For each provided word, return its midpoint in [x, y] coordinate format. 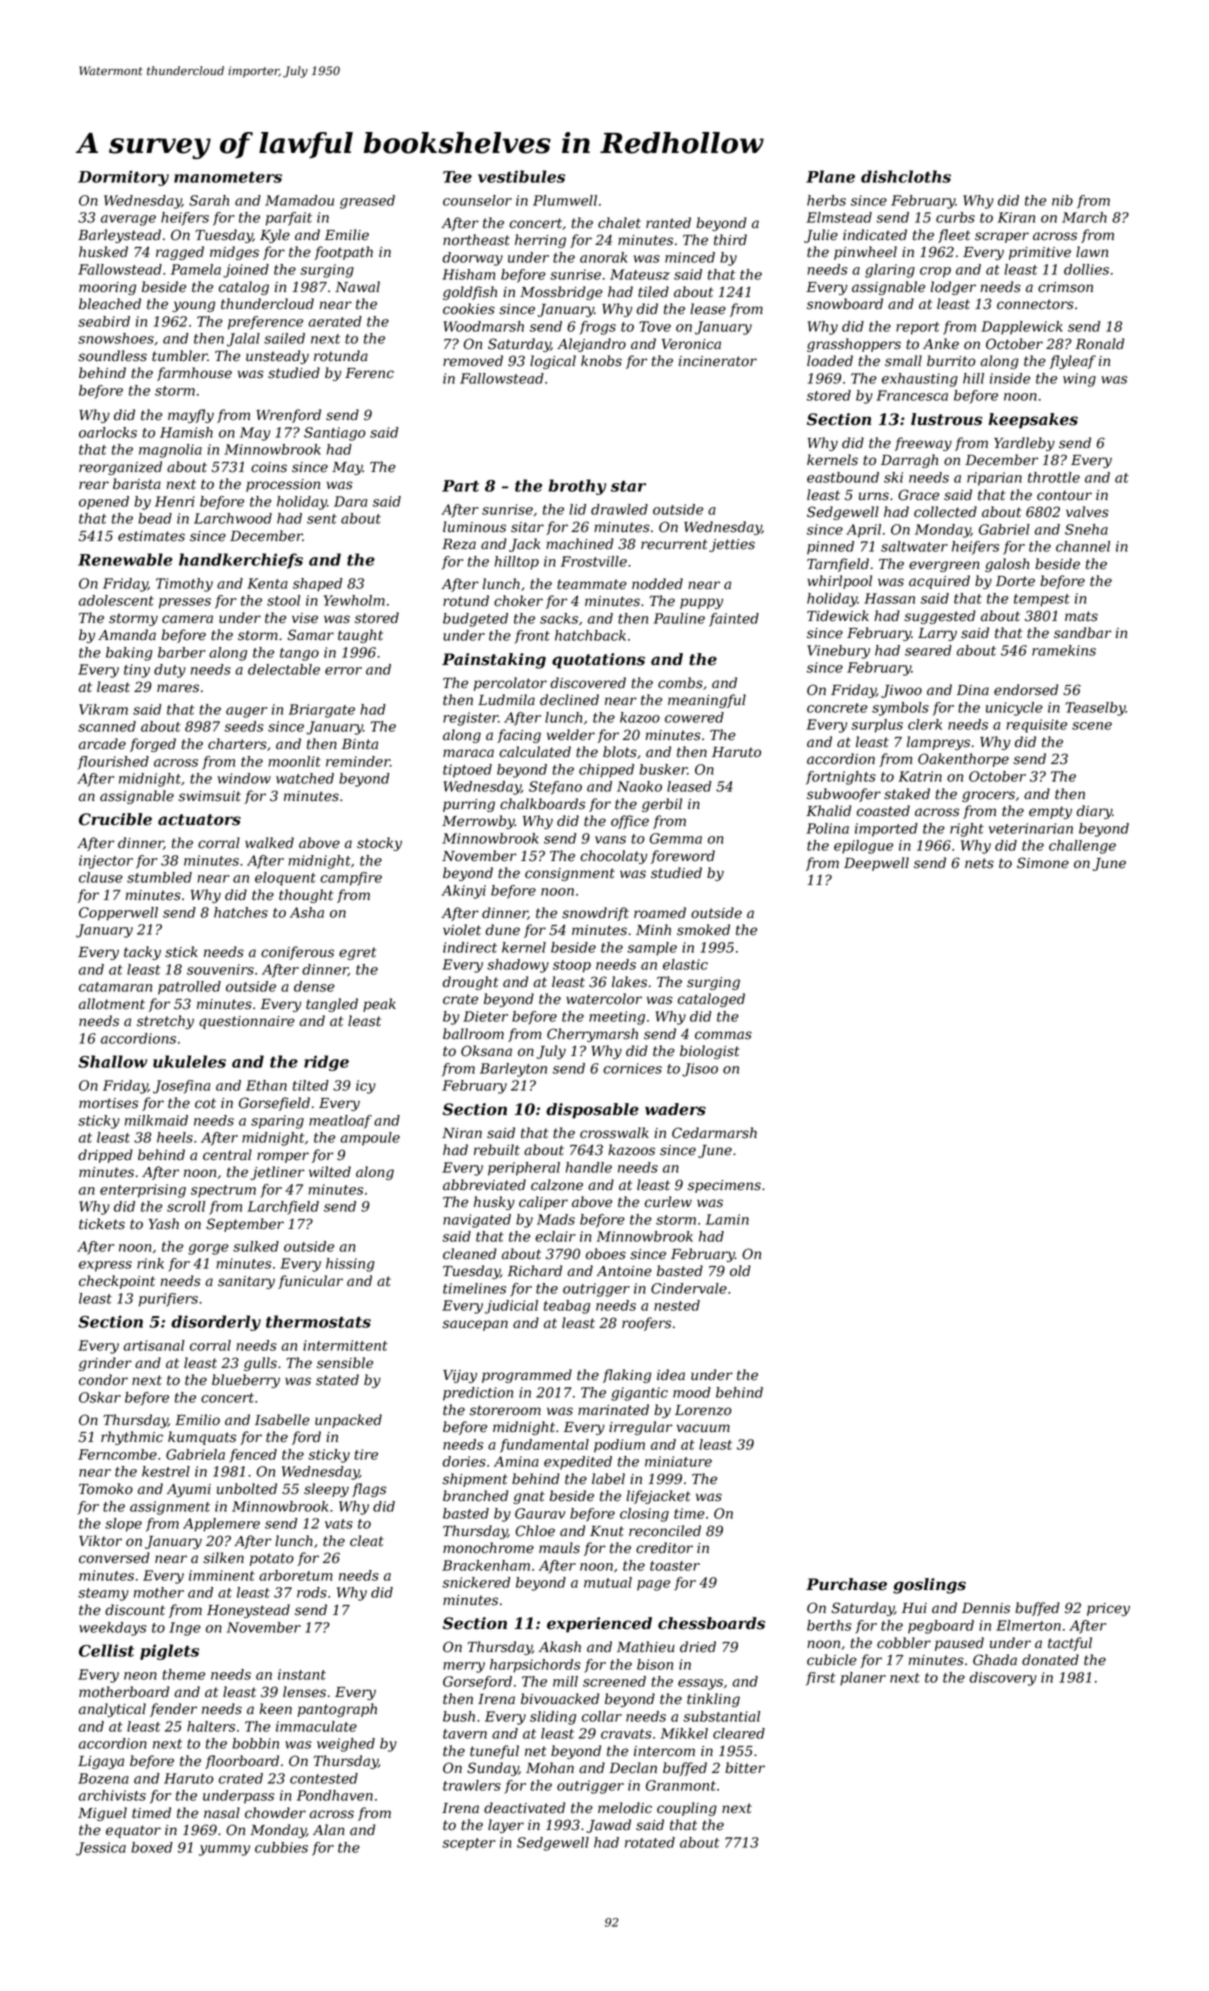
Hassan [889, 598]
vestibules [521, 176]
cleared [739, 1733]
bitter [745, 1768]
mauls [559, 1548]
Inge [185, 1629]
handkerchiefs [241, 561]
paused [959, 1644]
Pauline [679, 618]
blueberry [246, 1381]
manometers [228, 177]
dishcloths [906, 176]
